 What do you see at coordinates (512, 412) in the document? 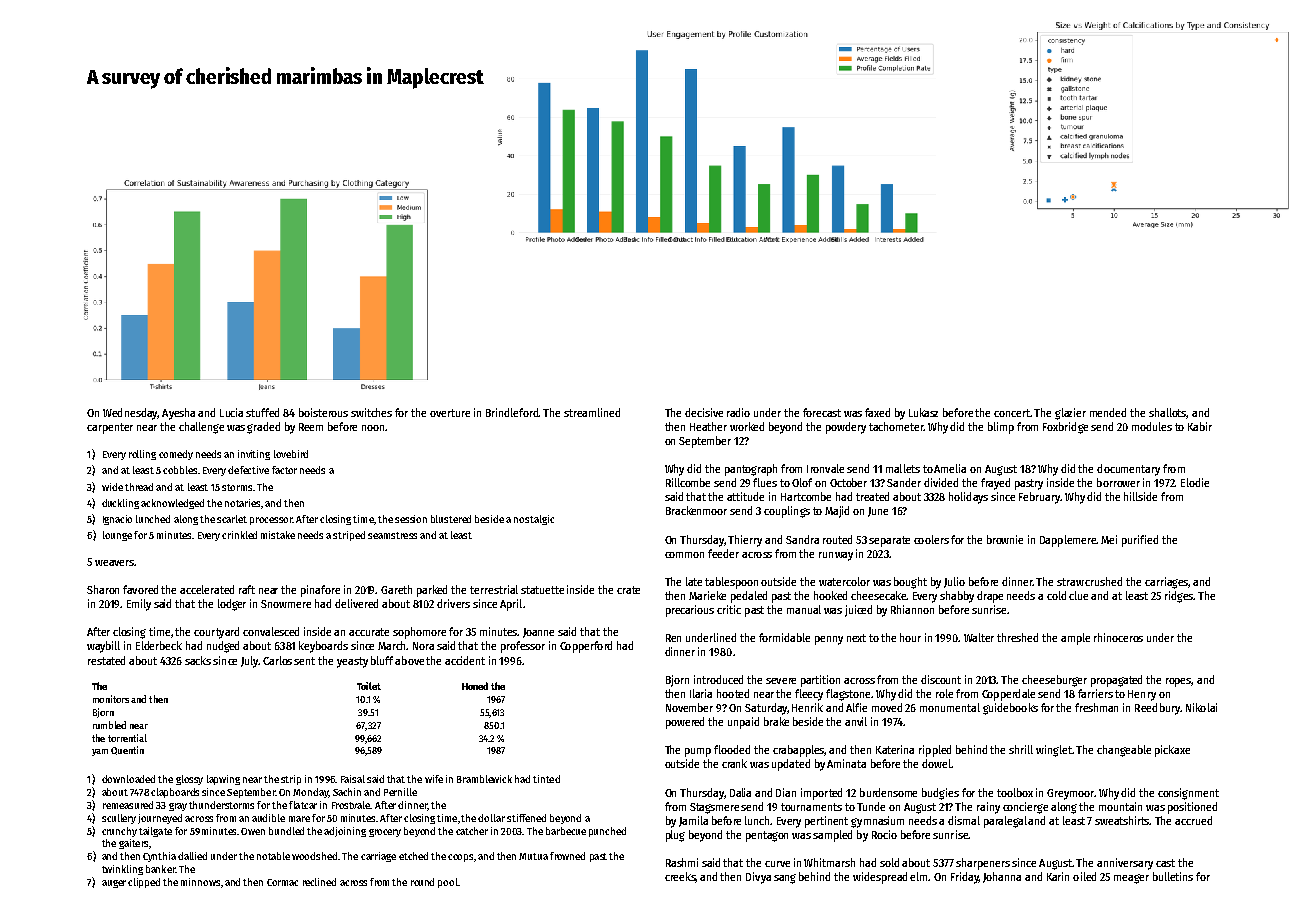
I see `Brindleford` at bounding box center [512, 412].
